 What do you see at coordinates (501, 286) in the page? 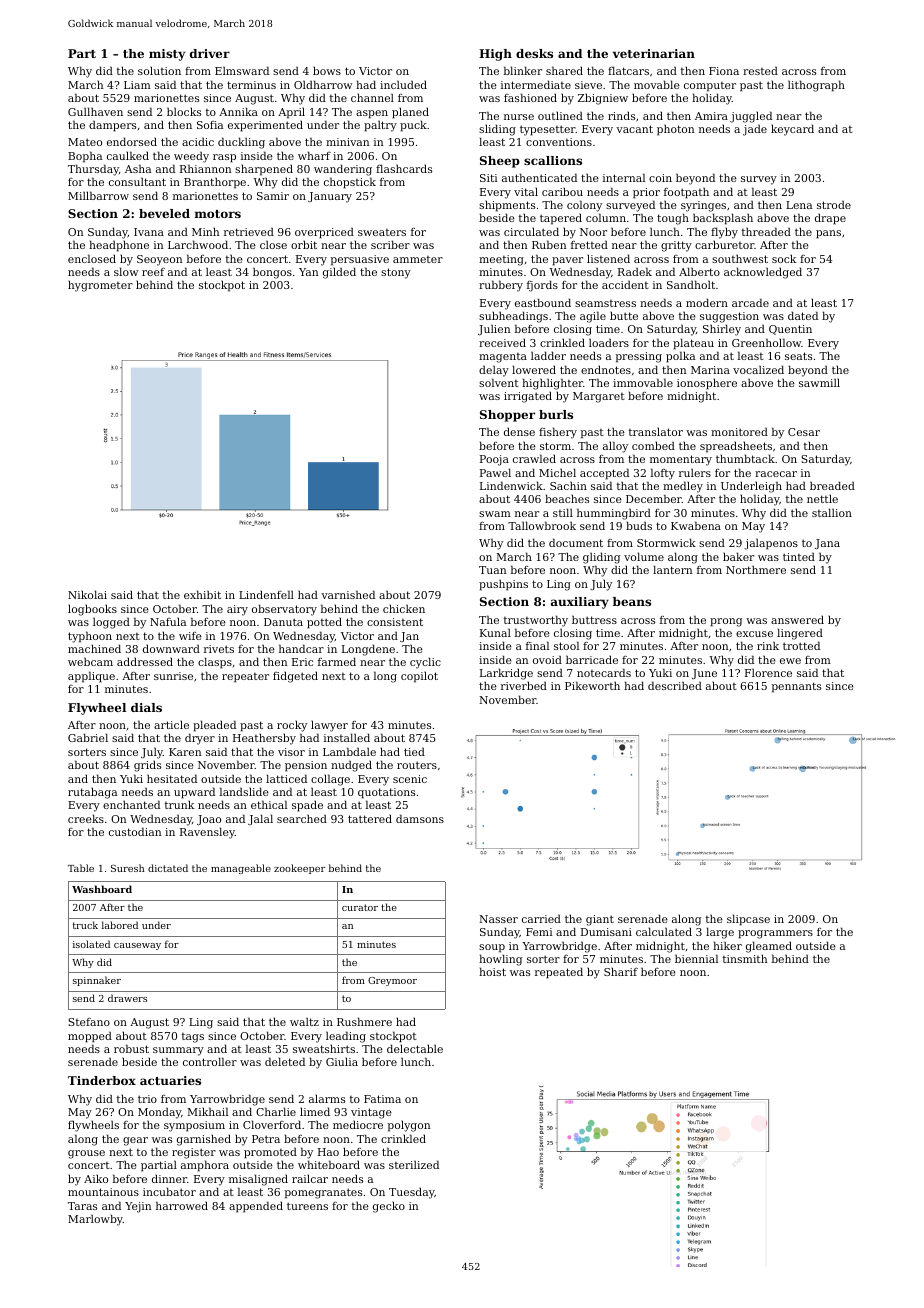
I see `rubbery` at bounding box center [501, 286].
